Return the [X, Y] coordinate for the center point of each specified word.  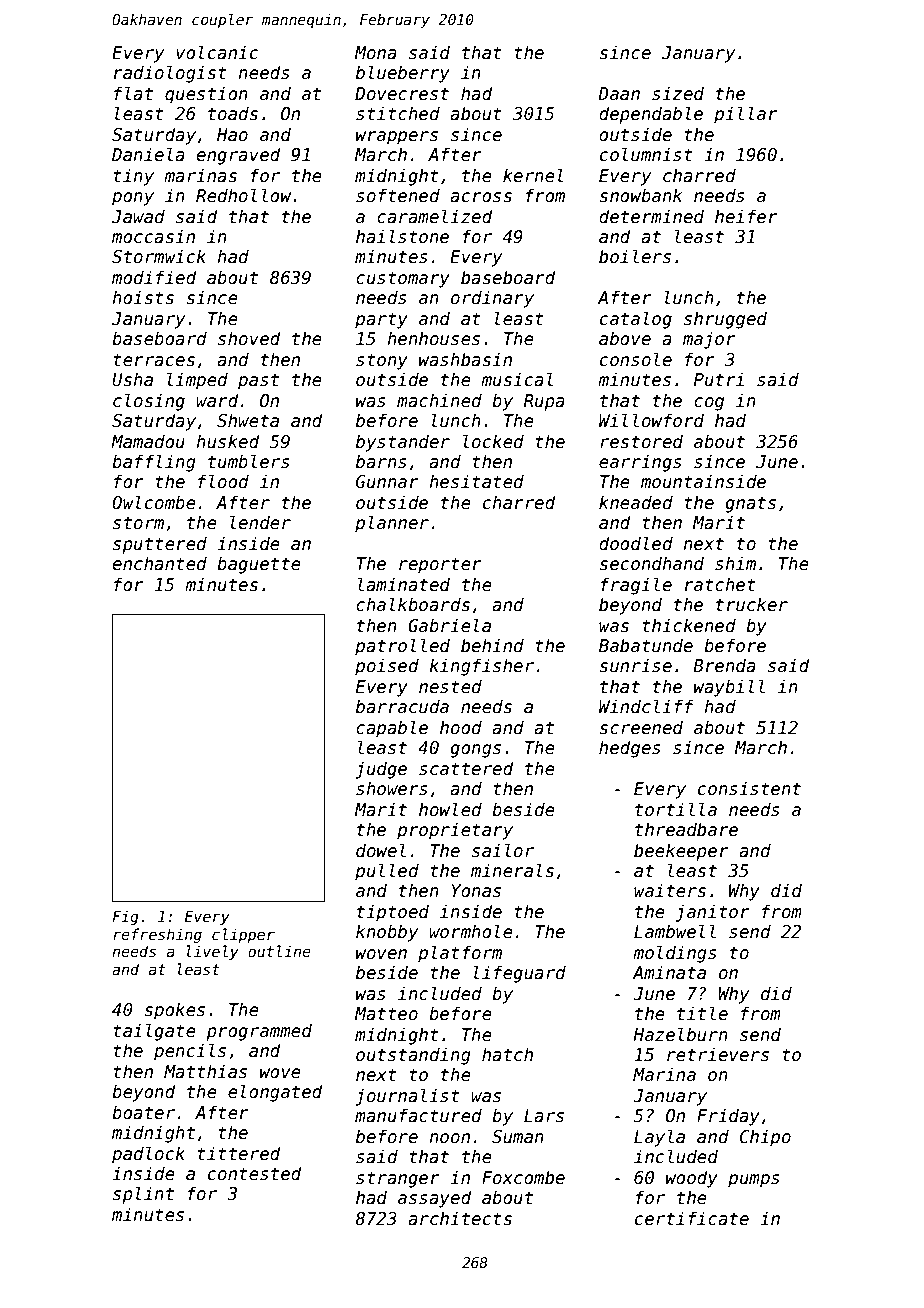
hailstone [402, 236]
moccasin [153, 236]
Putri [719, 379]
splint [143, 1195]
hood [461, 727]
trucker [752, 604]
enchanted [159, 563]
